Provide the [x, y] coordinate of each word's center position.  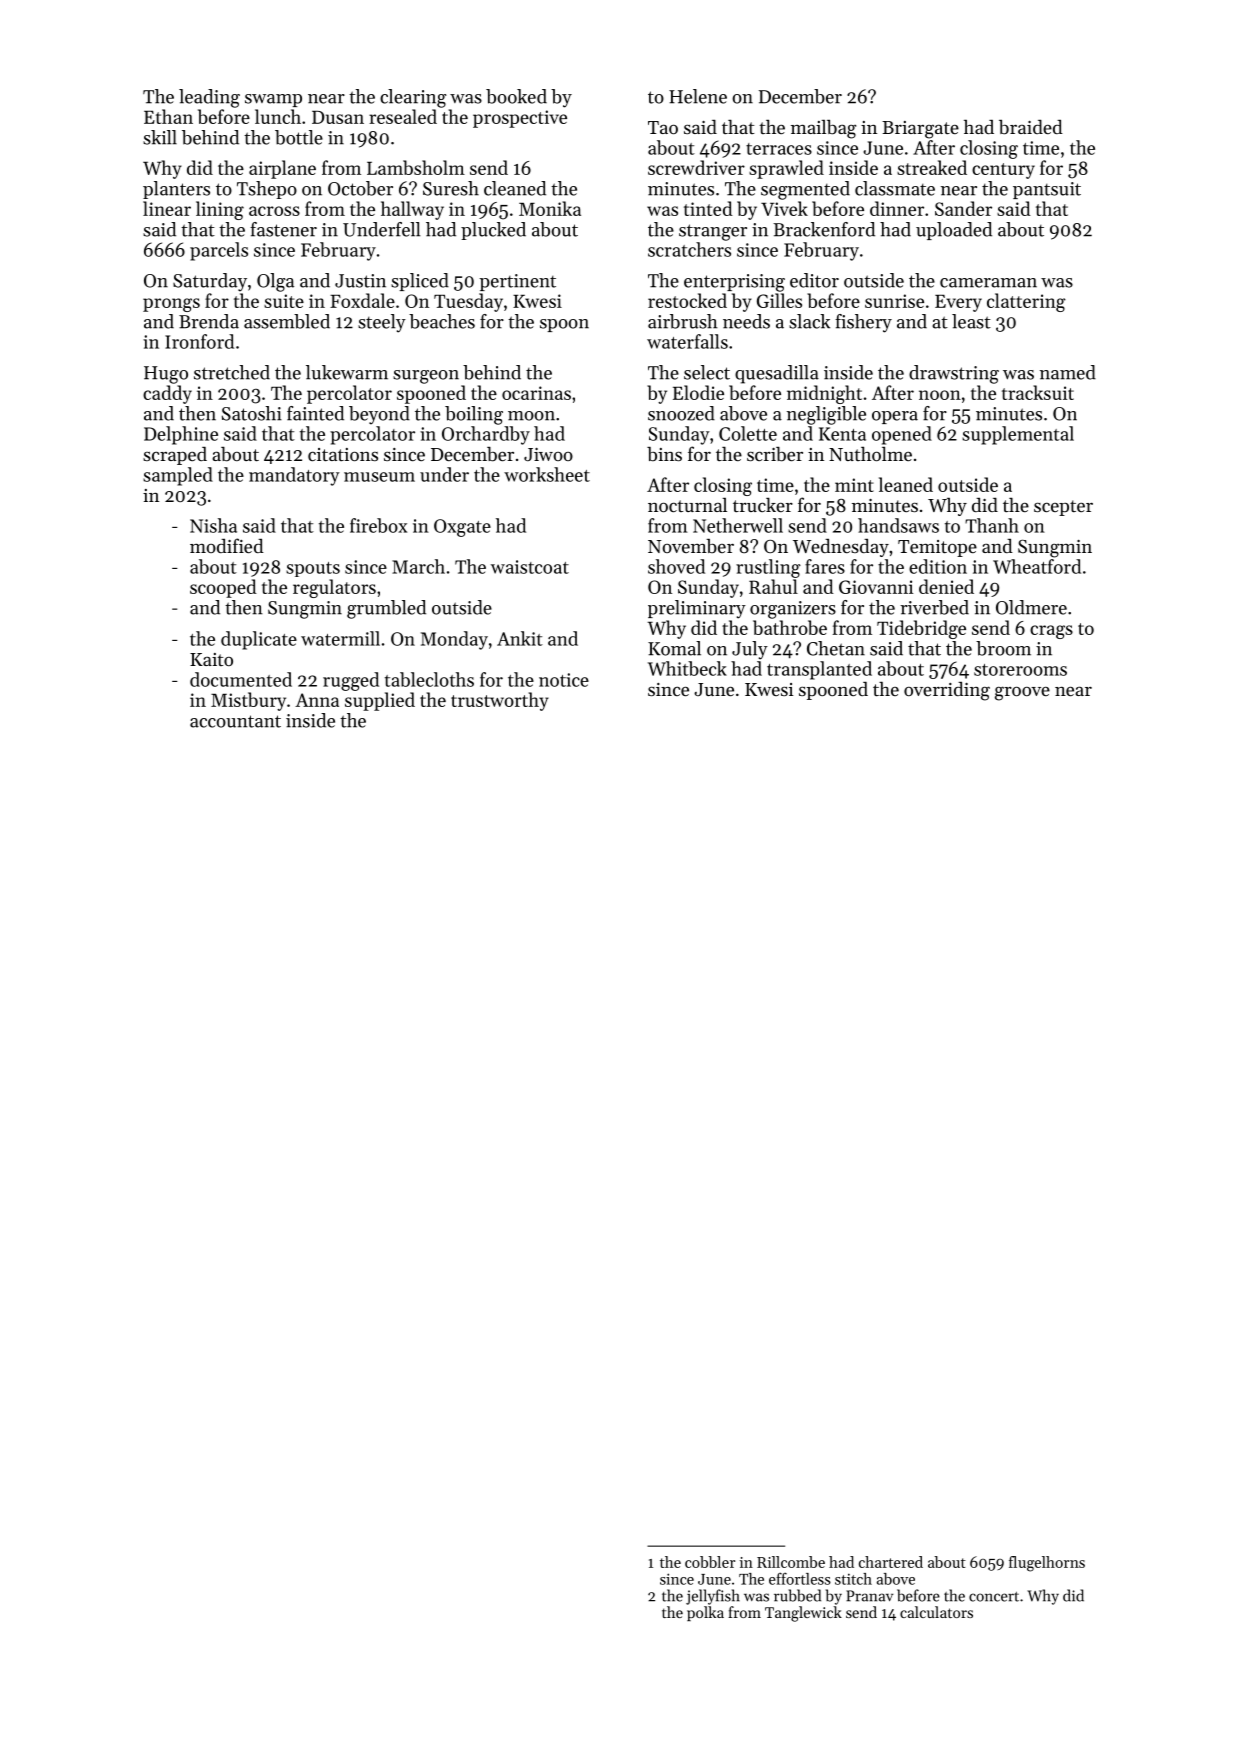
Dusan [338, 117]
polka [705, 1613]
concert [994, 1597]
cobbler [710, 1562]
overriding [947, 691]
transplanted [819, 670]
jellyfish [713, 1597]
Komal [674, 648]
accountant [235, 721]
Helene [698, 96]
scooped [223, 588]
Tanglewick [803, 1614]
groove [1022, 693]
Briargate [920, 130]
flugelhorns [1047, 1564]
